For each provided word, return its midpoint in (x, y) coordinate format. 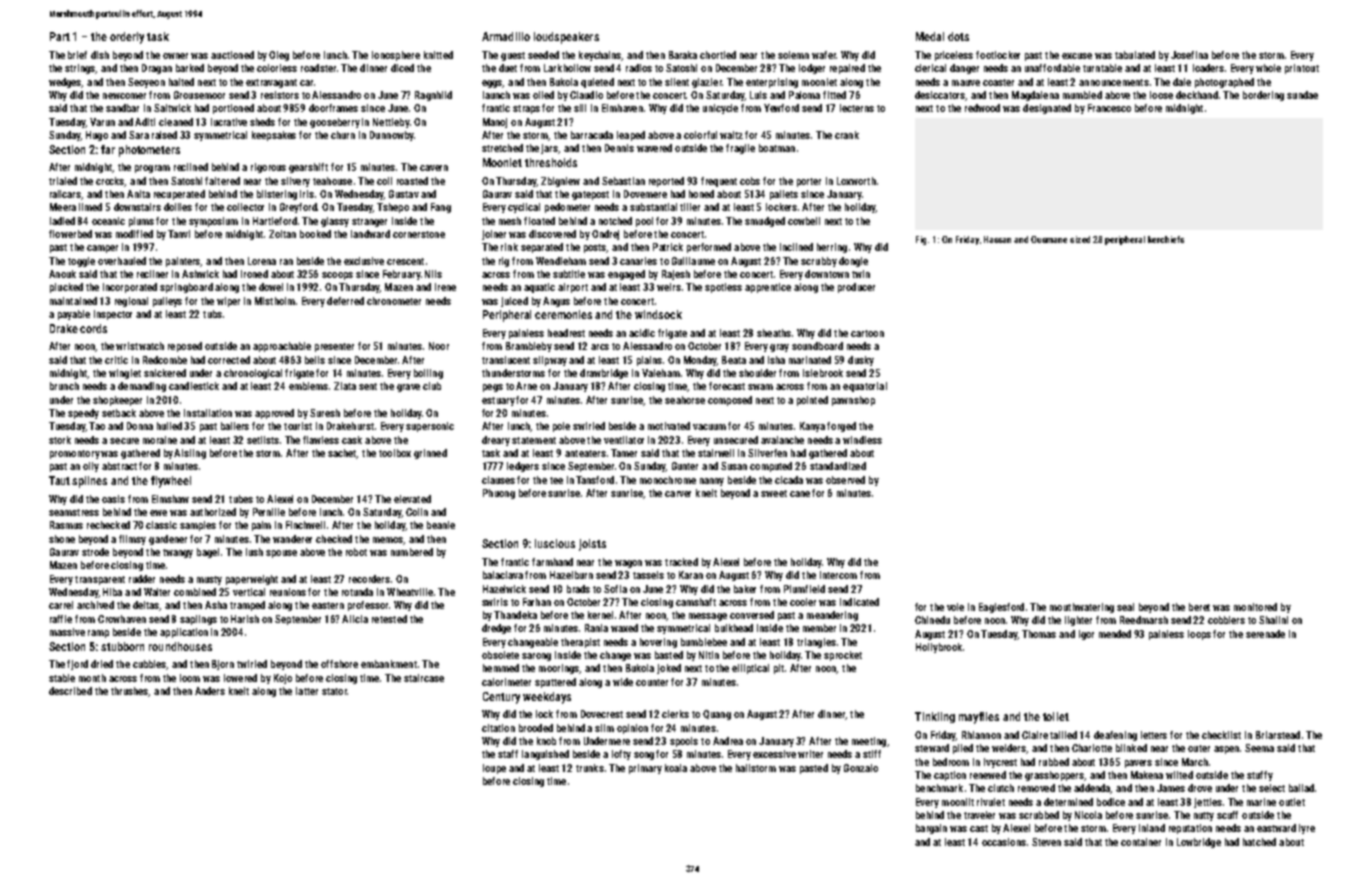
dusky (861, 361)
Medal (930, 36)
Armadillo (506, 36)
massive (67, 632)
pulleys (167, 302)
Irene (445, 287)
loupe (494, 769)
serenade (1265, 634)
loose (1161, 95)
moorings (559, 669)
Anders (210, 691)
